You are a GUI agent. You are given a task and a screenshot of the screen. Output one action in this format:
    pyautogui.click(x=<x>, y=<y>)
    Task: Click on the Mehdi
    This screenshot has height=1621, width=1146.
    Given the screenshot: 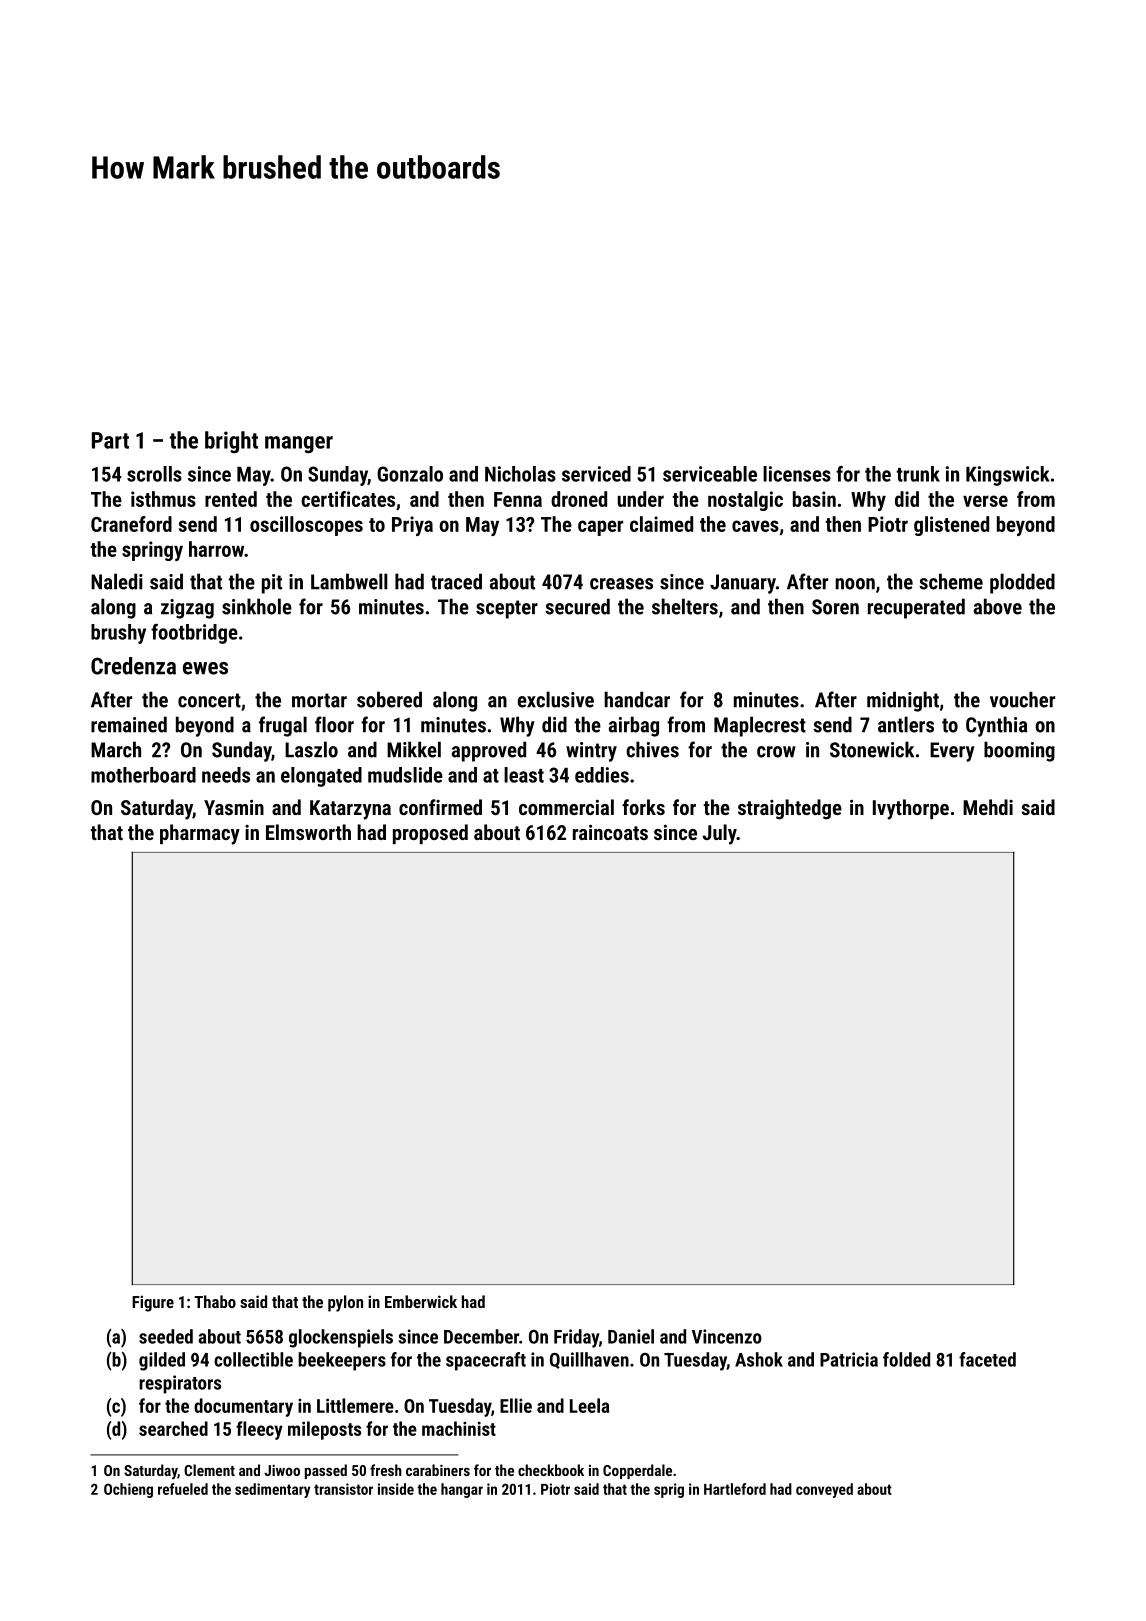 What is the action you would take?
    pyautogui.click(x=988, y=807)
